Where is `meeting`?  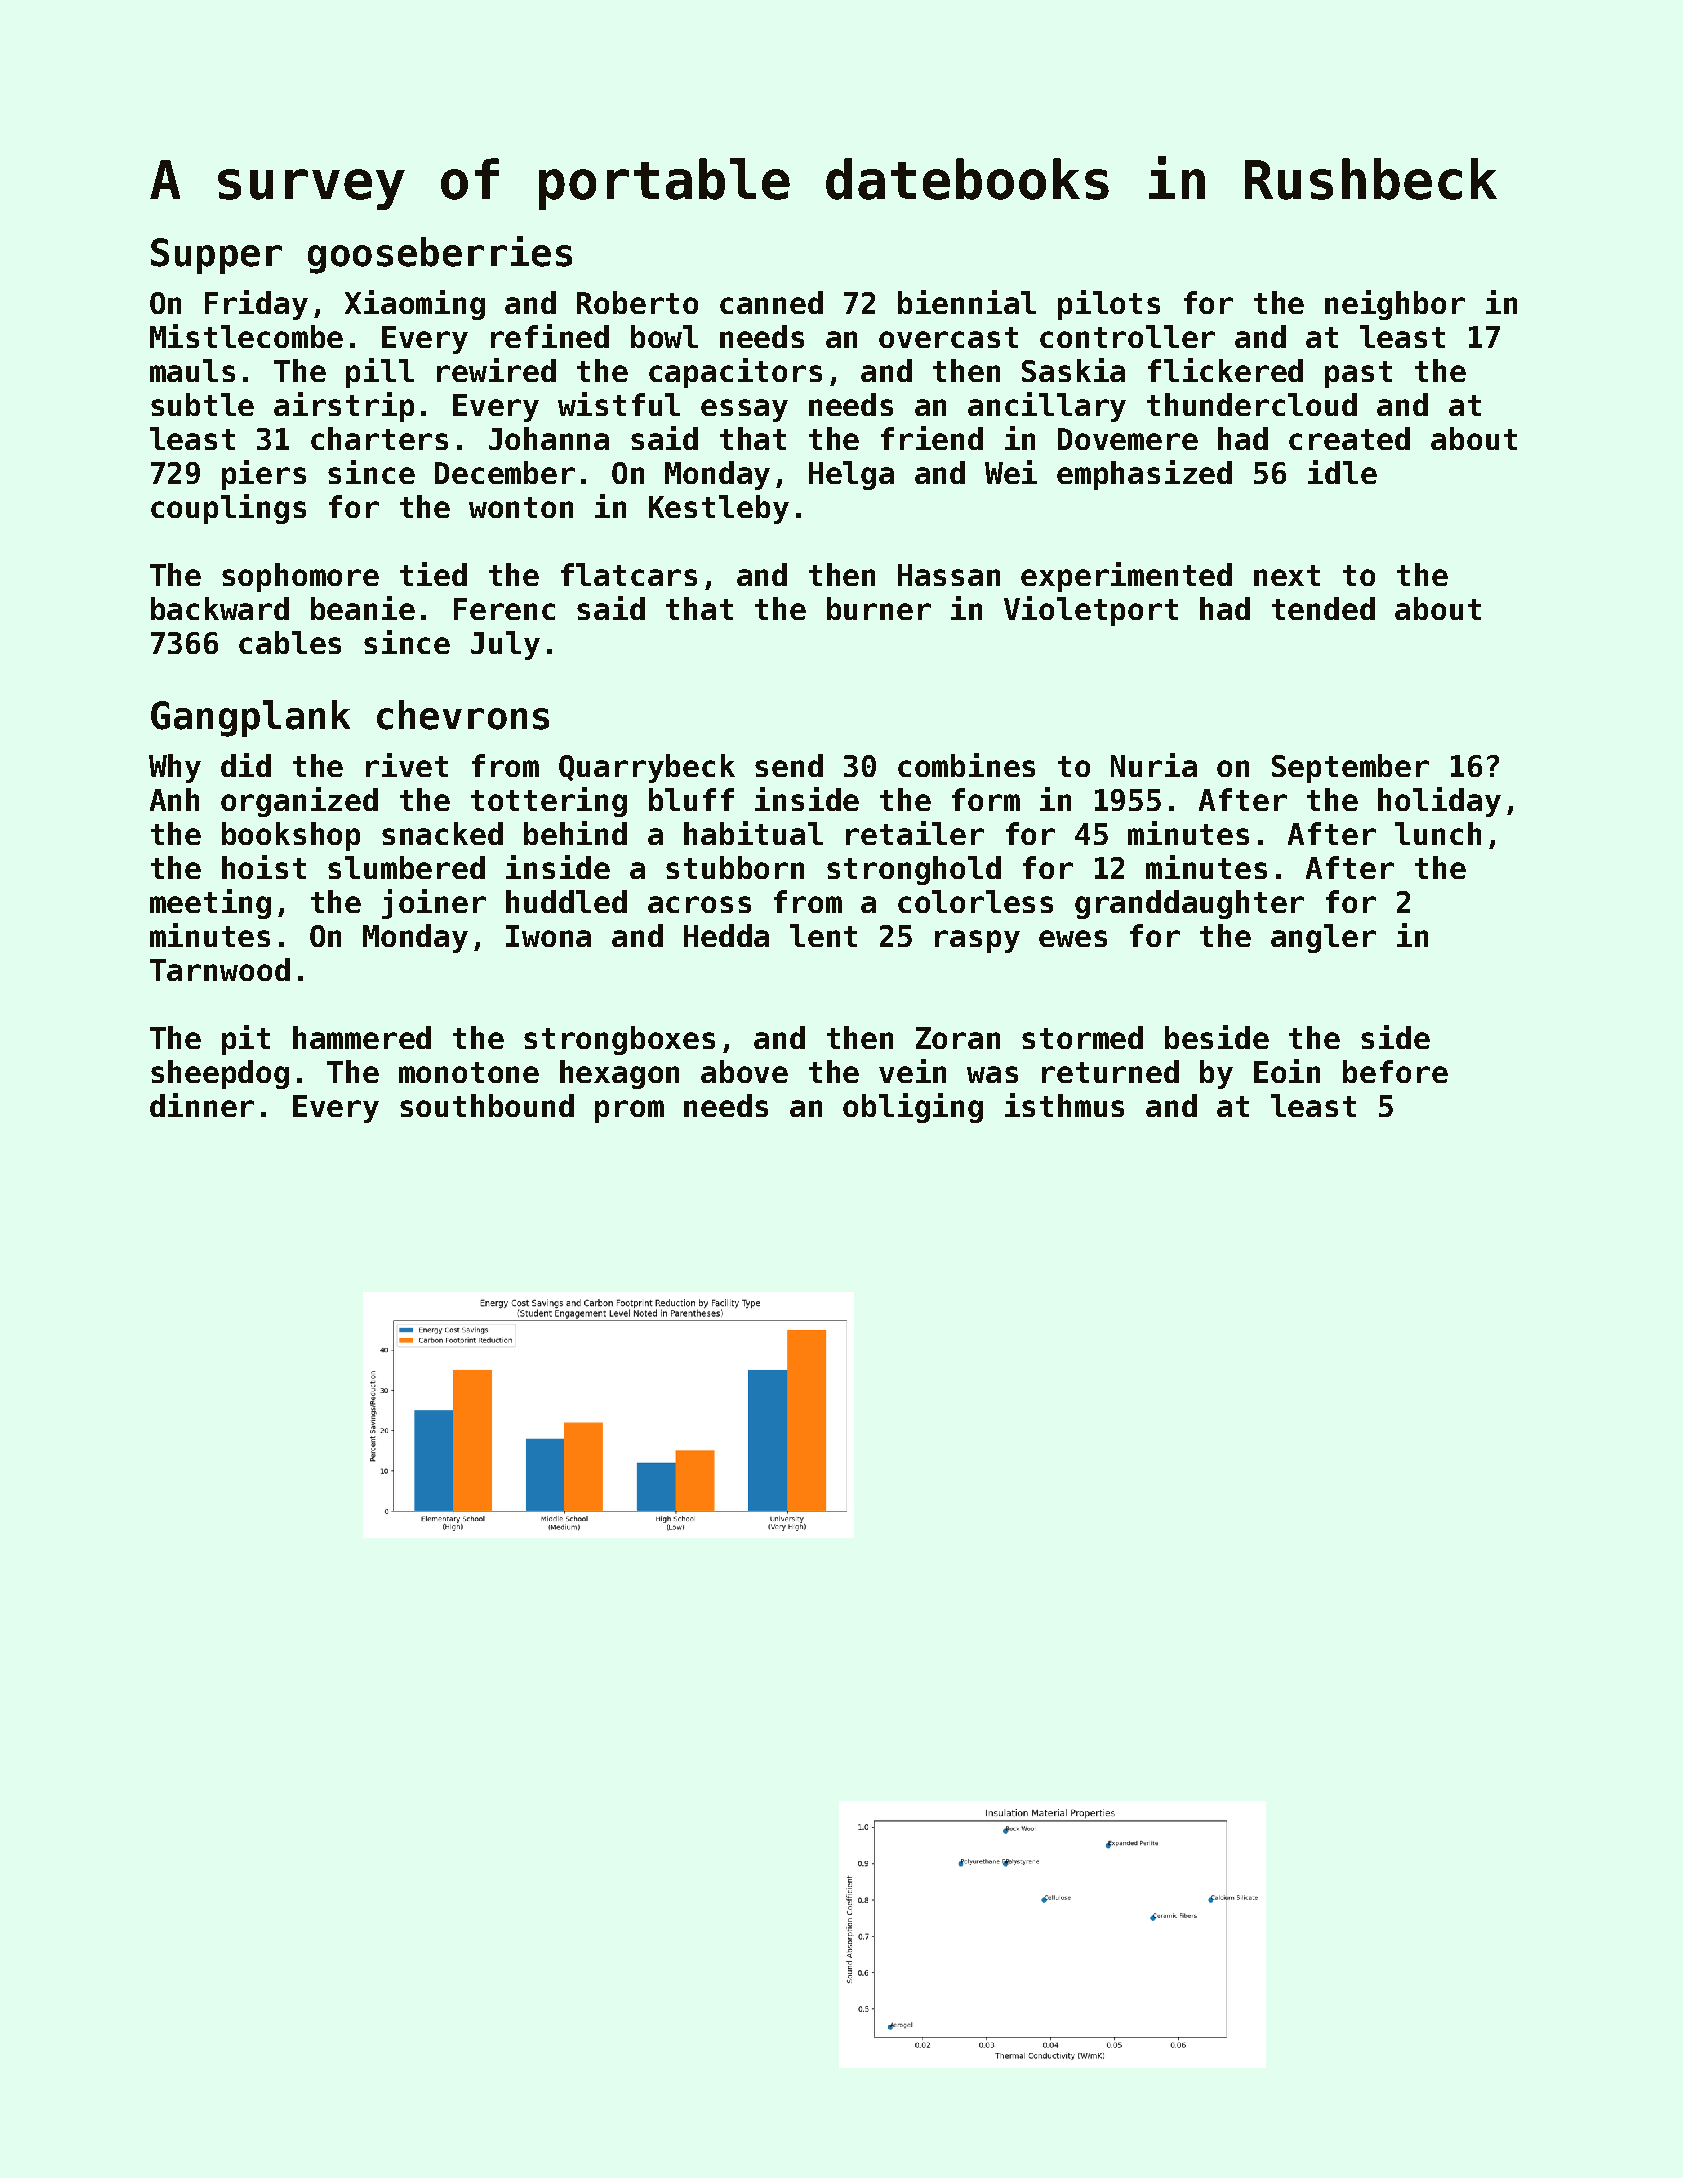
meeting is located at coordinates (210, 904).
